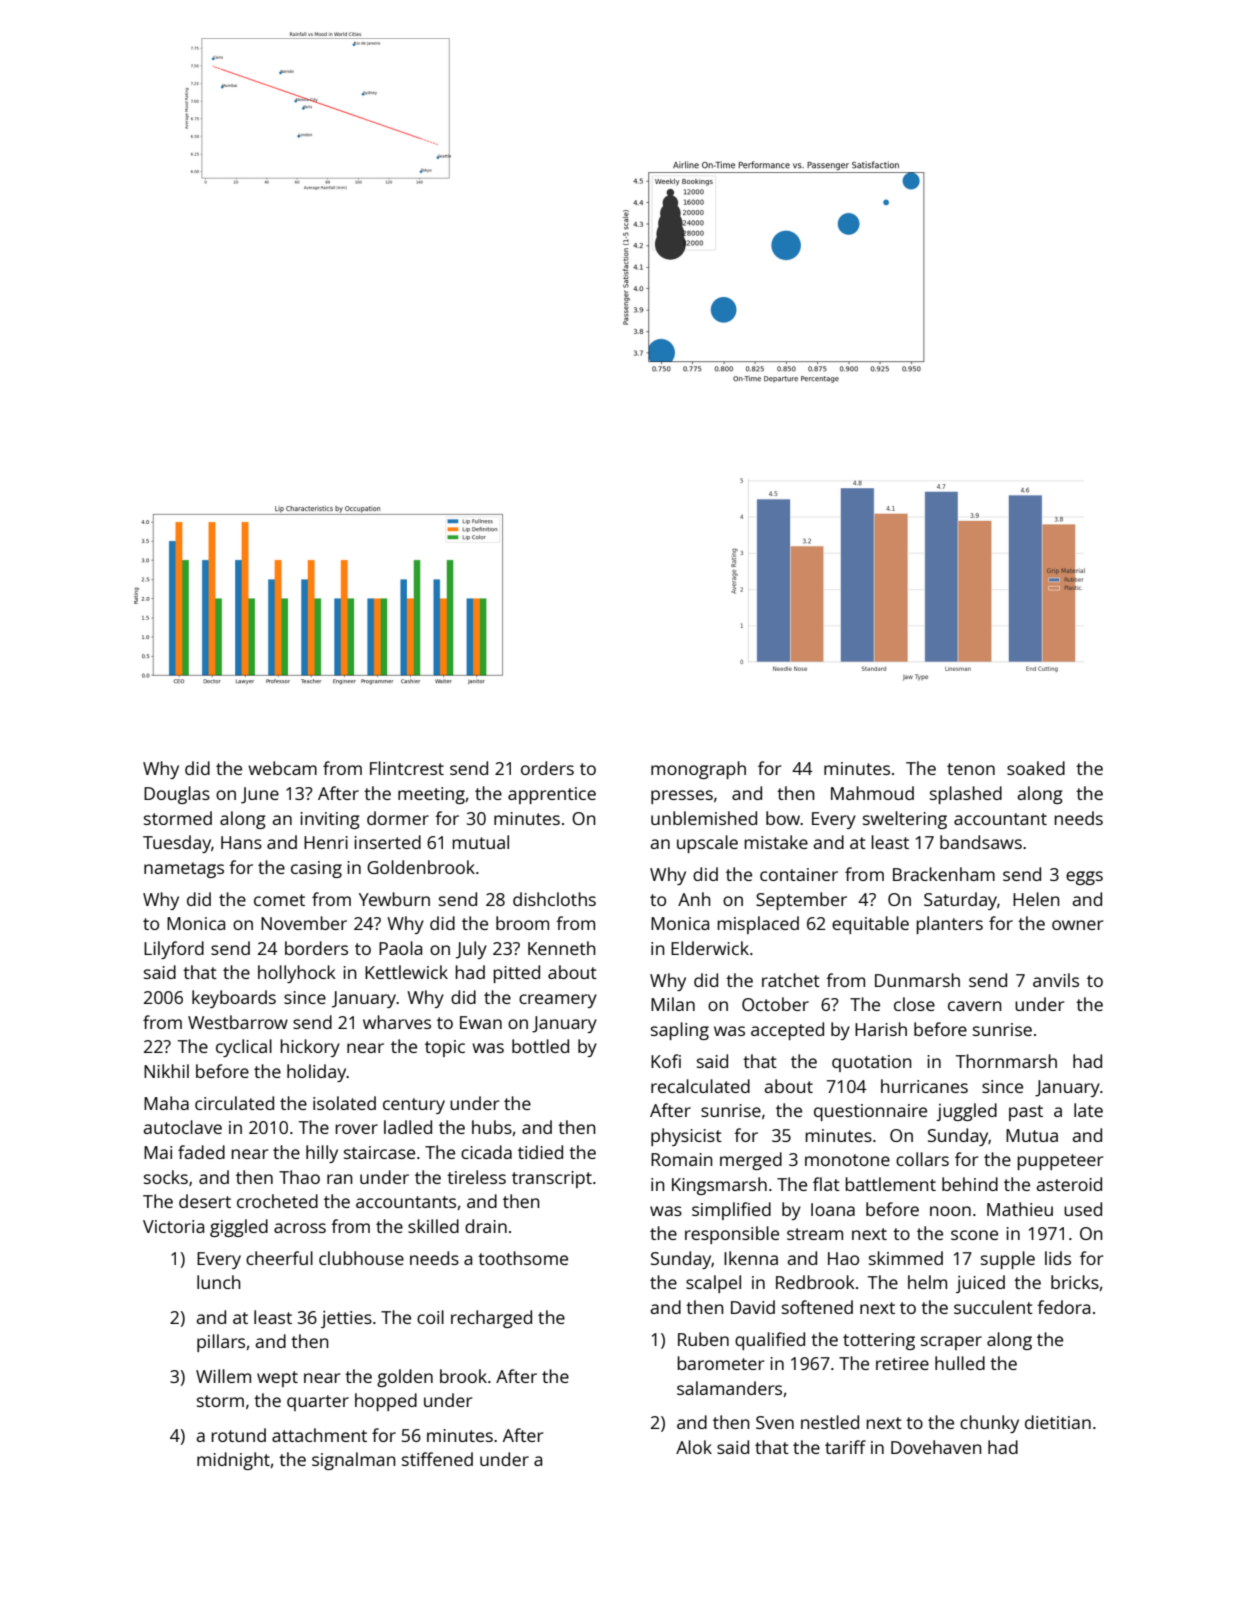  What do you see at coordinates (1020, 1209) in the screenshot?
I see `Mathieu` at bounding box center [1020, 1209].
